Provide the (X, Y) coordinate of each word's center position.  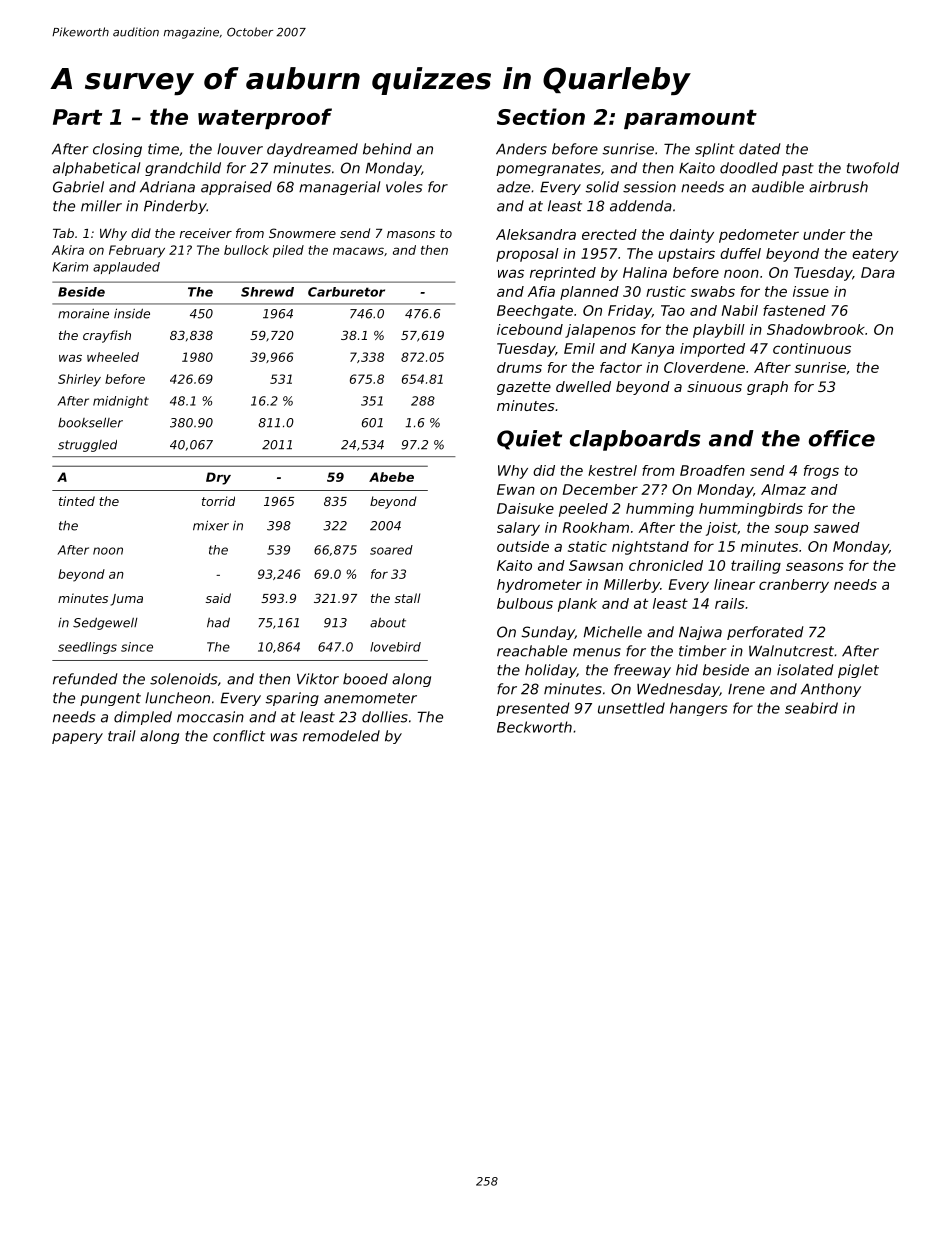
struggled (87, 446)
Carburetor (346, 292)
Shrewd (267, 292)
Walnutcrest (791, 651)
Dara (878, 272)
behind (387, 149)
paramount (690, 119)
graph (767, 388)
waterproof (265, 118)
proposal (527, 255)
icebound (530, 329)
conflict (239, 736)
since (137, 647)
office (842, 438)
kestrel (612, 470)
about (388, 623)
